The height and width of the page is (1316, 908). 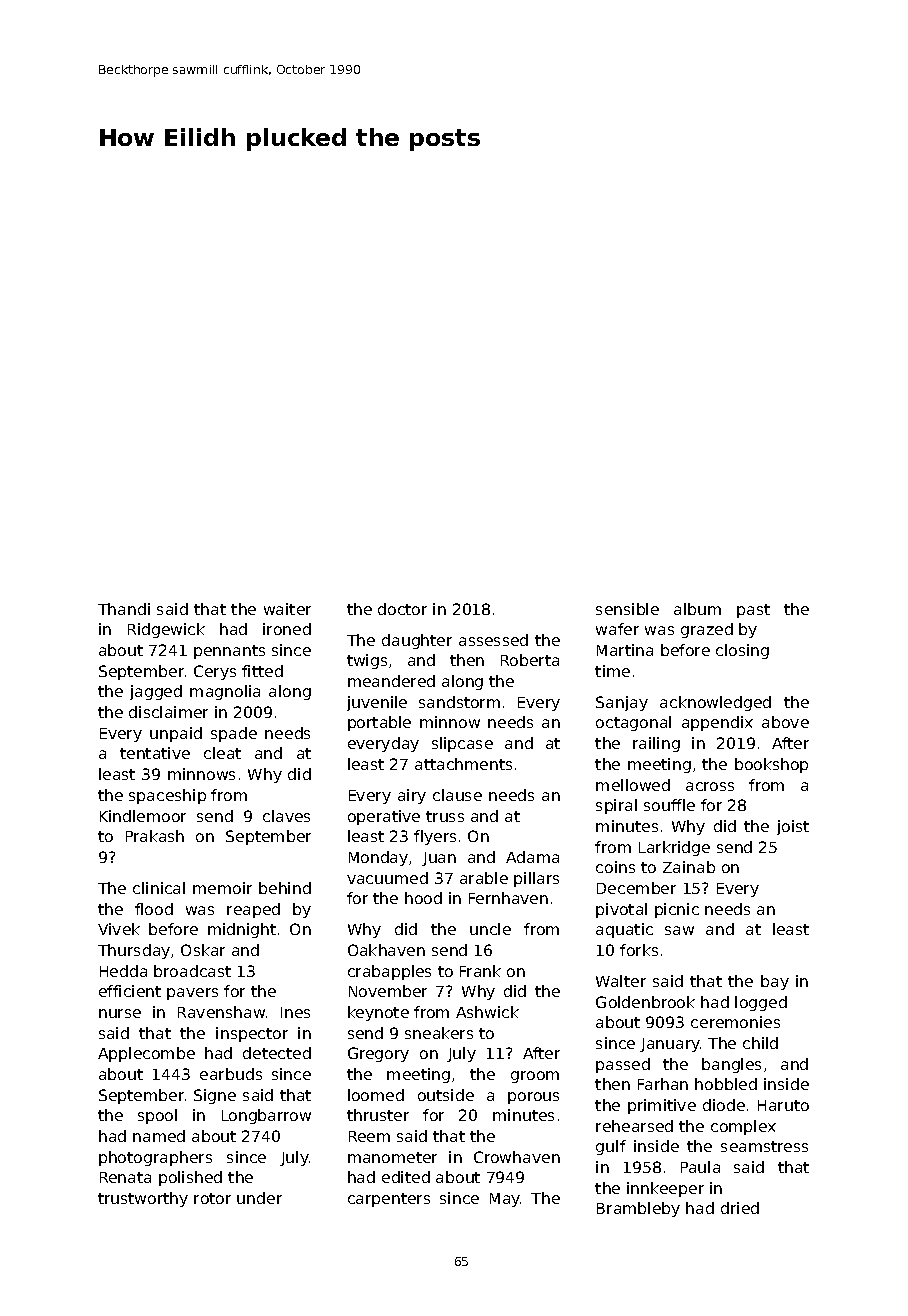 What do you see at coordinates (222, 888) in the page?
I see `memoir` at bounding box center [222, 888].
